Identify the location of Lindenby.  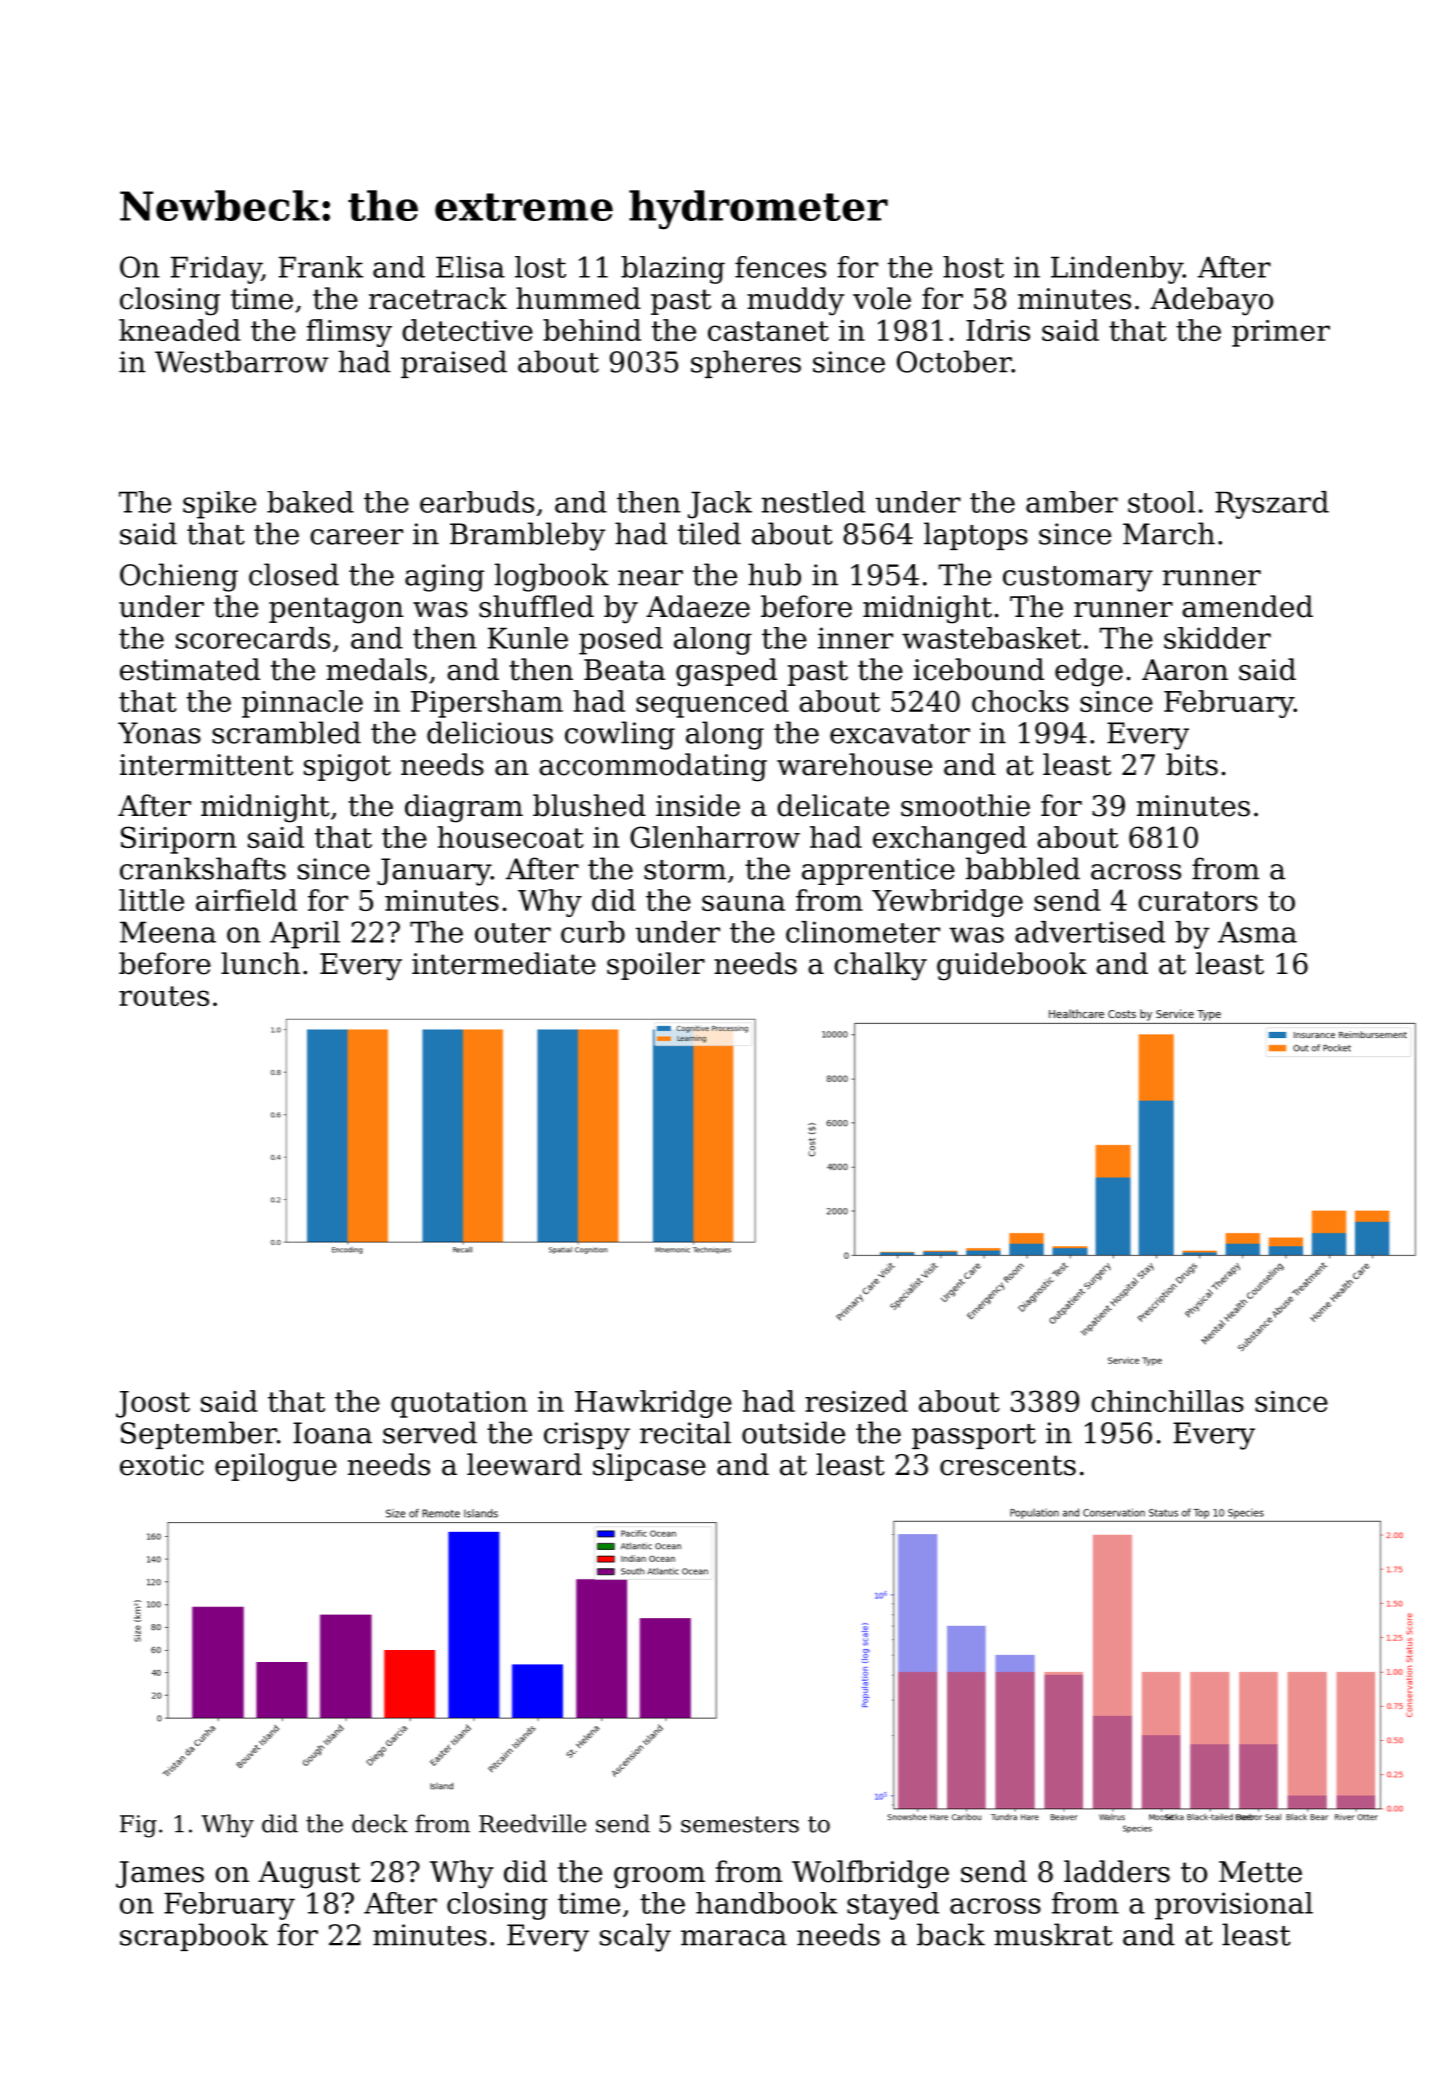
(1117, 270).
